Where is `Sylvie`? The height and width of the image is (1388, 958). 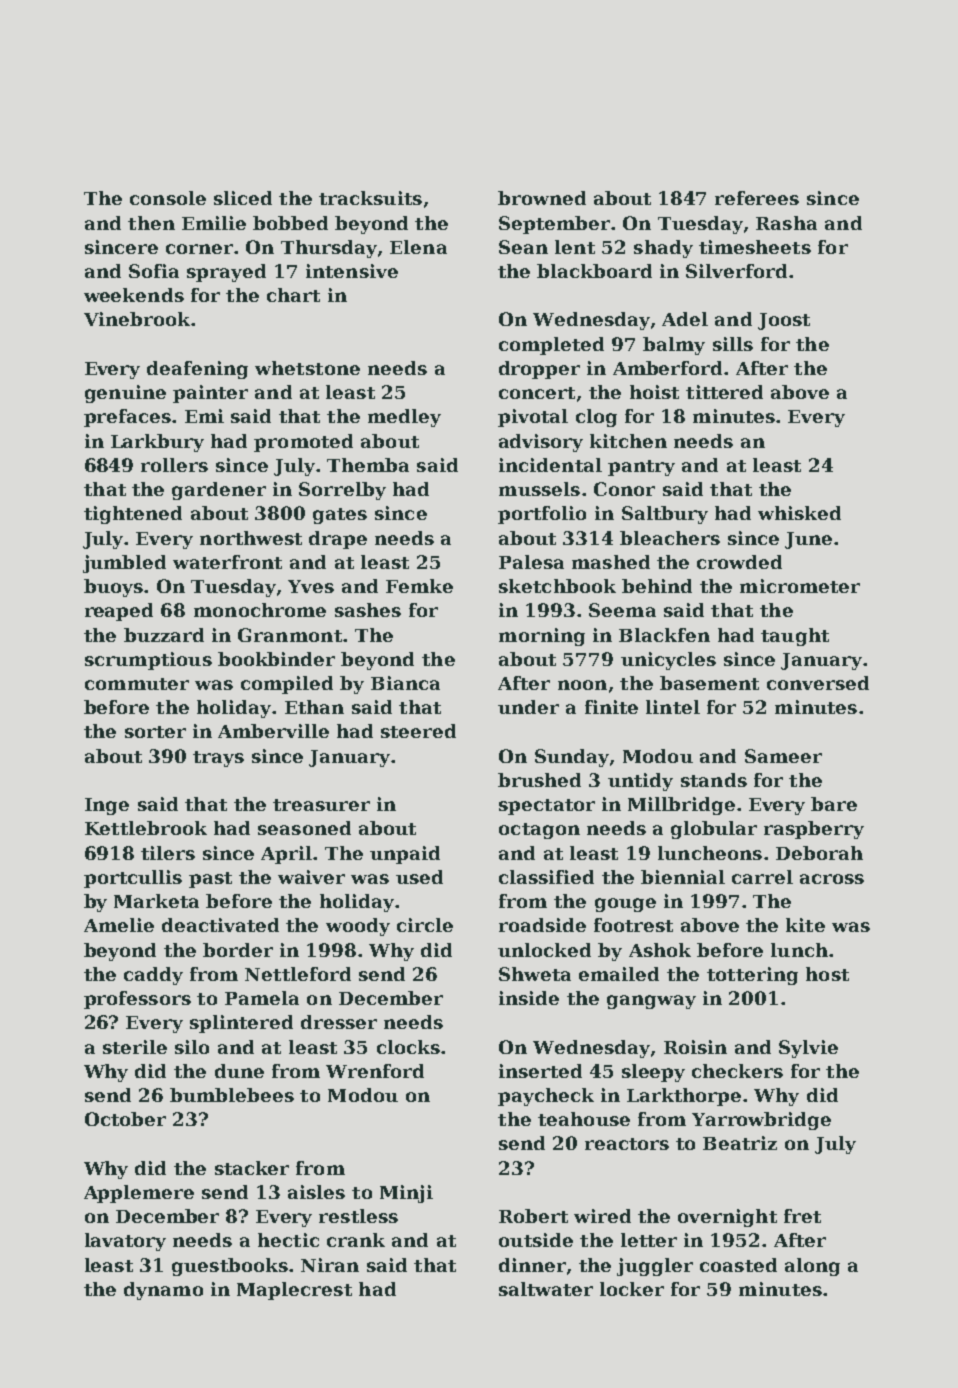 Sylvie is located at coordinates (808, 1049).
